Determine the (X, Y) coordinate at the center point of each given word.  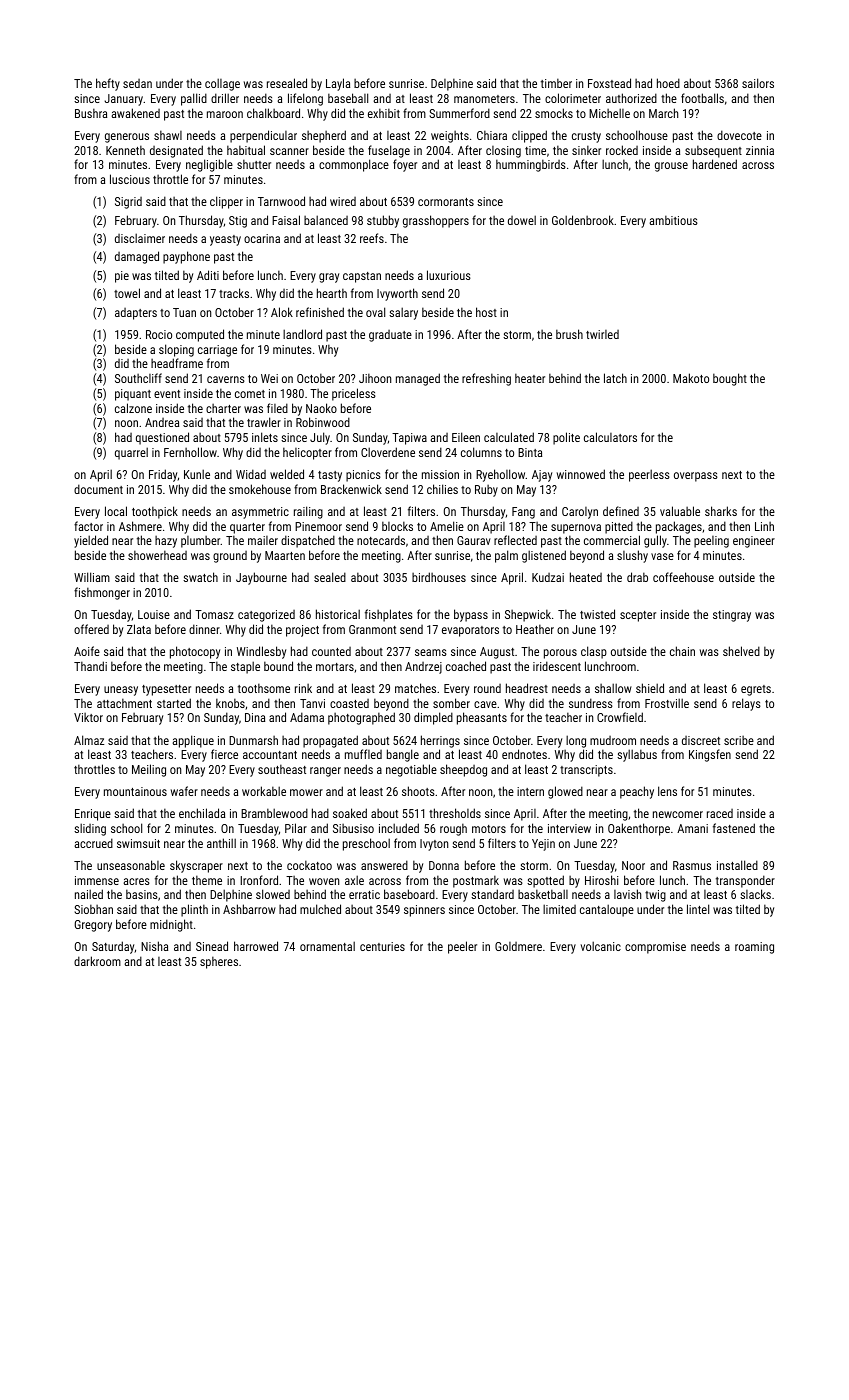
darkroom (97, 961)
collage (222, 84)
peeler (462, 947)
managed (418, 379)
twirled (602, 334)
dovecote (739, 135)
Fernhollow (190, 452)
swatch (200, 577)
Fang (523, 513)
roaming (754, 948)
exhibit (384, 113)
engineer (754, 542)
